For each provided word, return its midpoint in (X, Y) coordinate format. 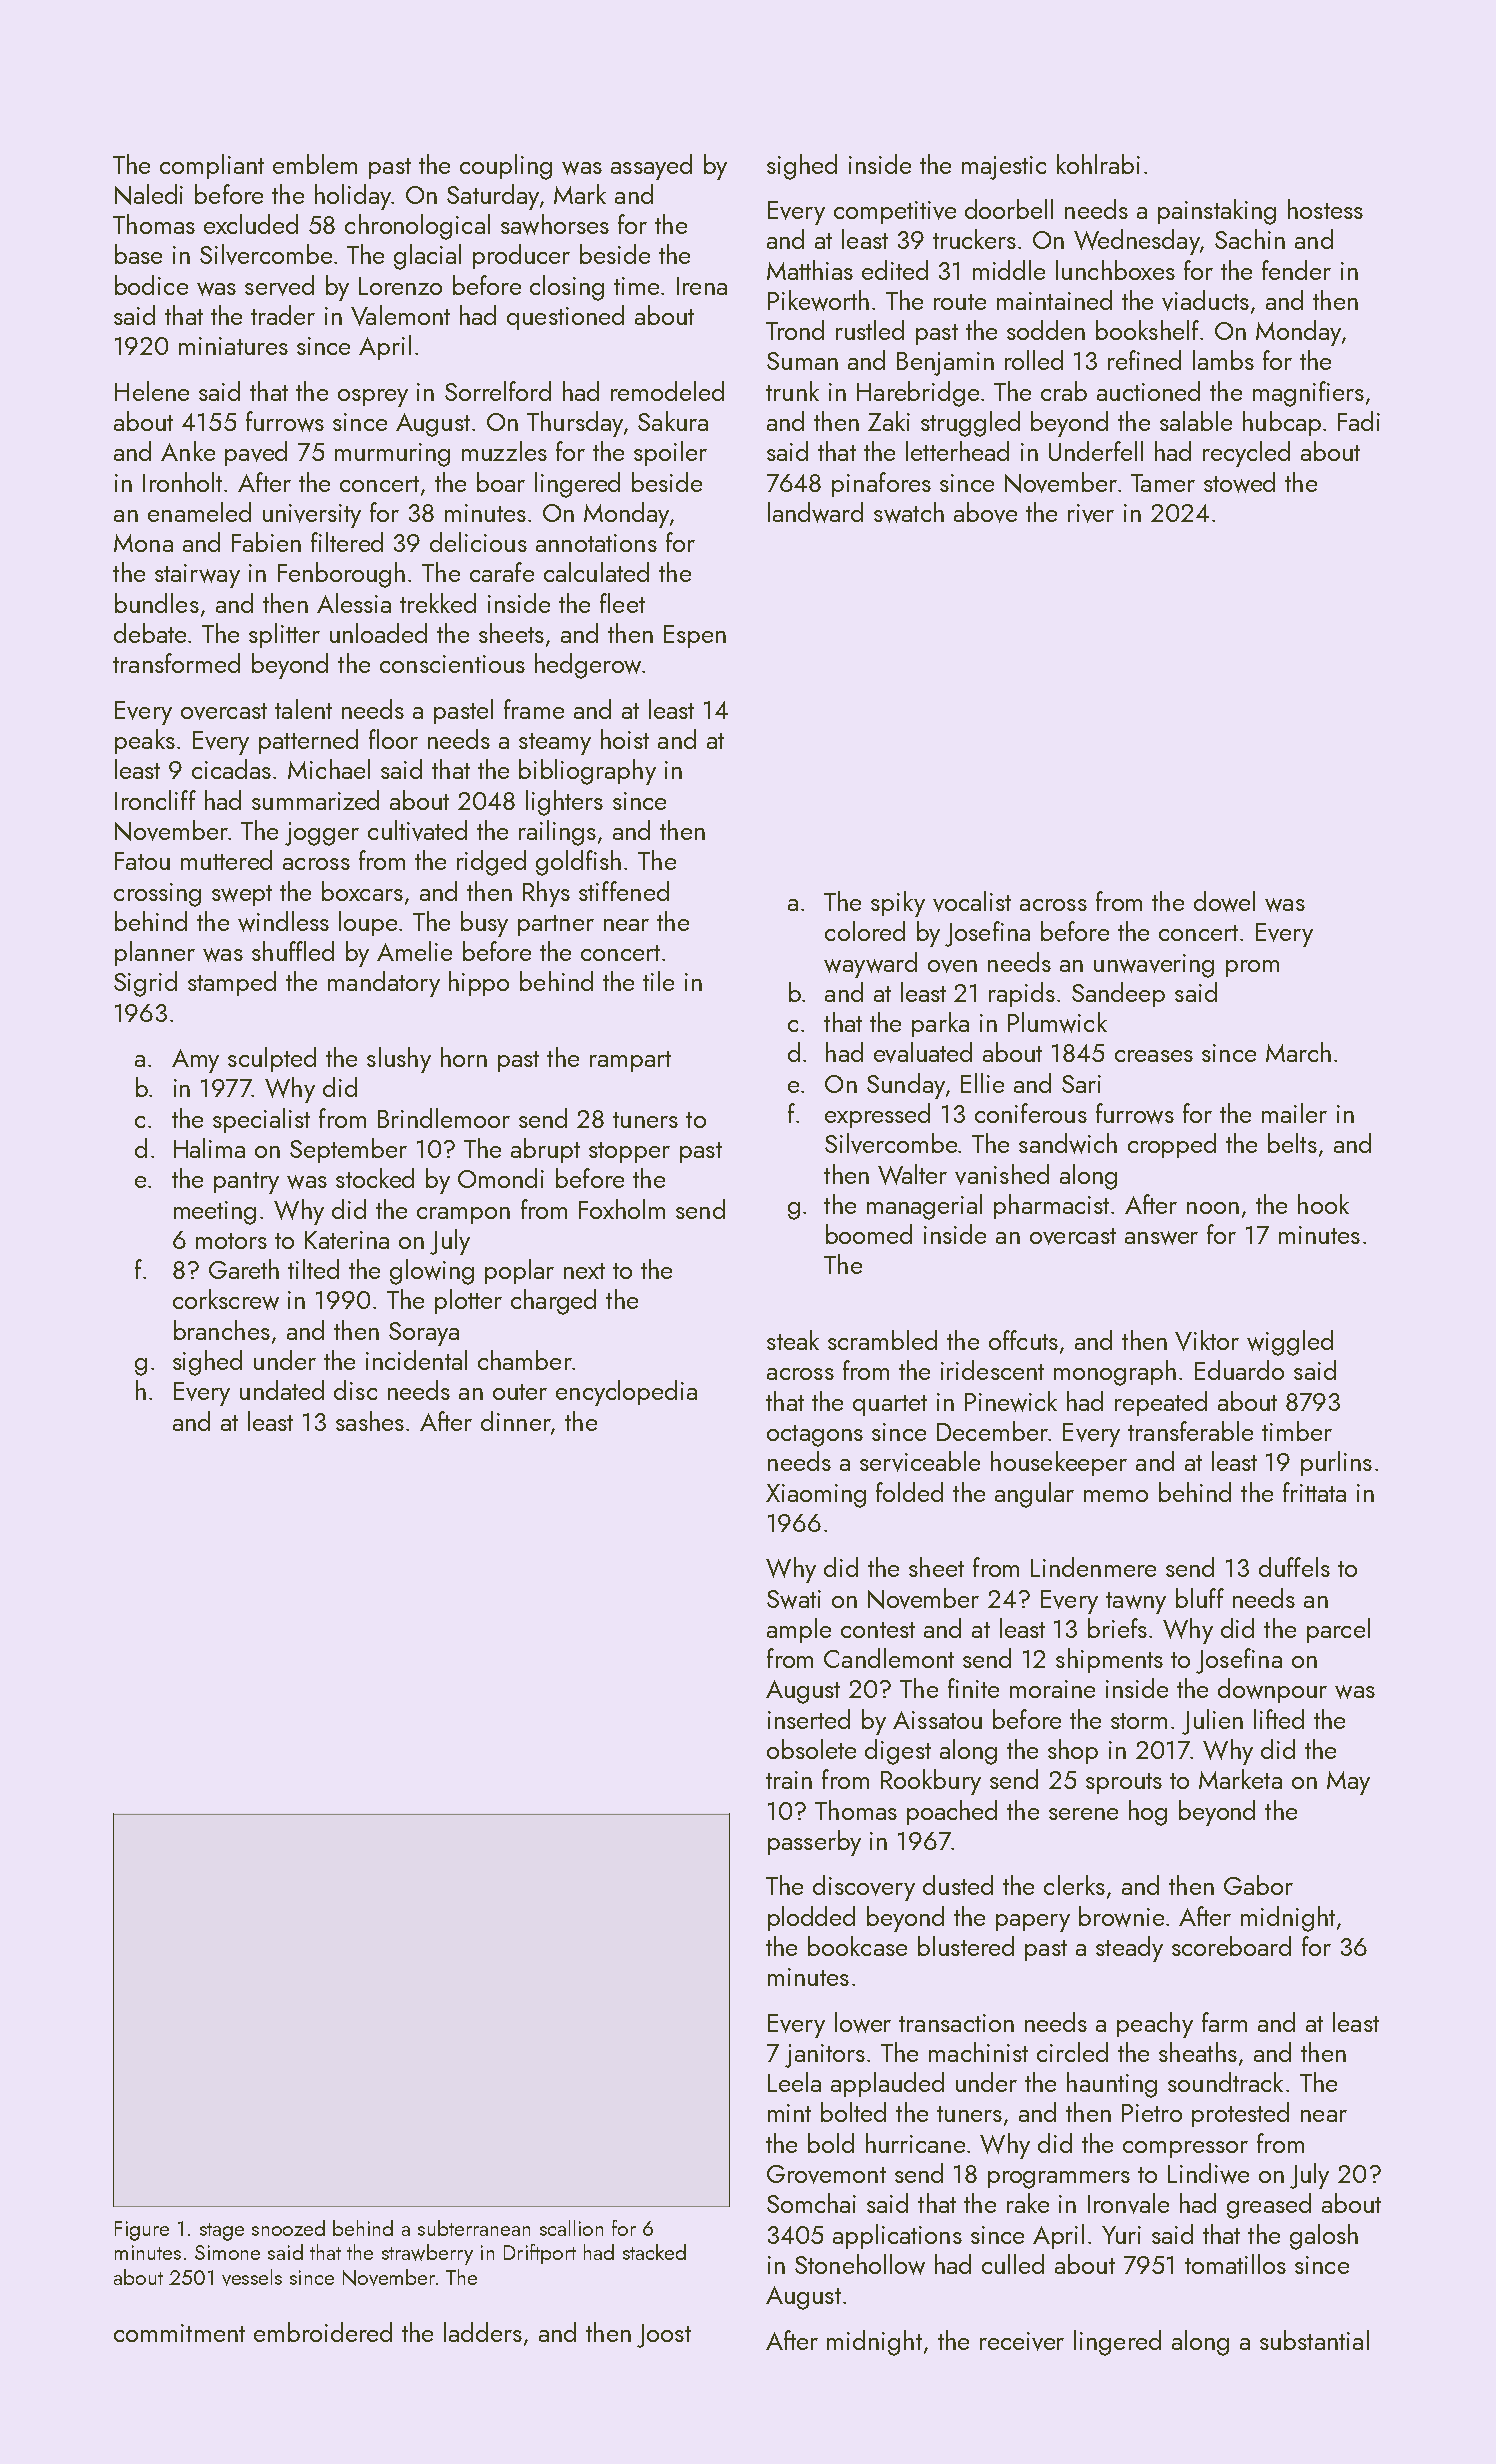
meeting (215, 1213)
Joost (664, 2336)
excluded (251, 224)
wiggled (1290, 1343)
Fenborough (341, 575)
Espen (695, 636)
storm (1139, 1721)
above (985, 512)
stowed (1239, 482)
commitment (179, 2333)
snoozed (288, 2228)
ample (799, 1630)
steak (793, 1340)
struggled (970, 424)
